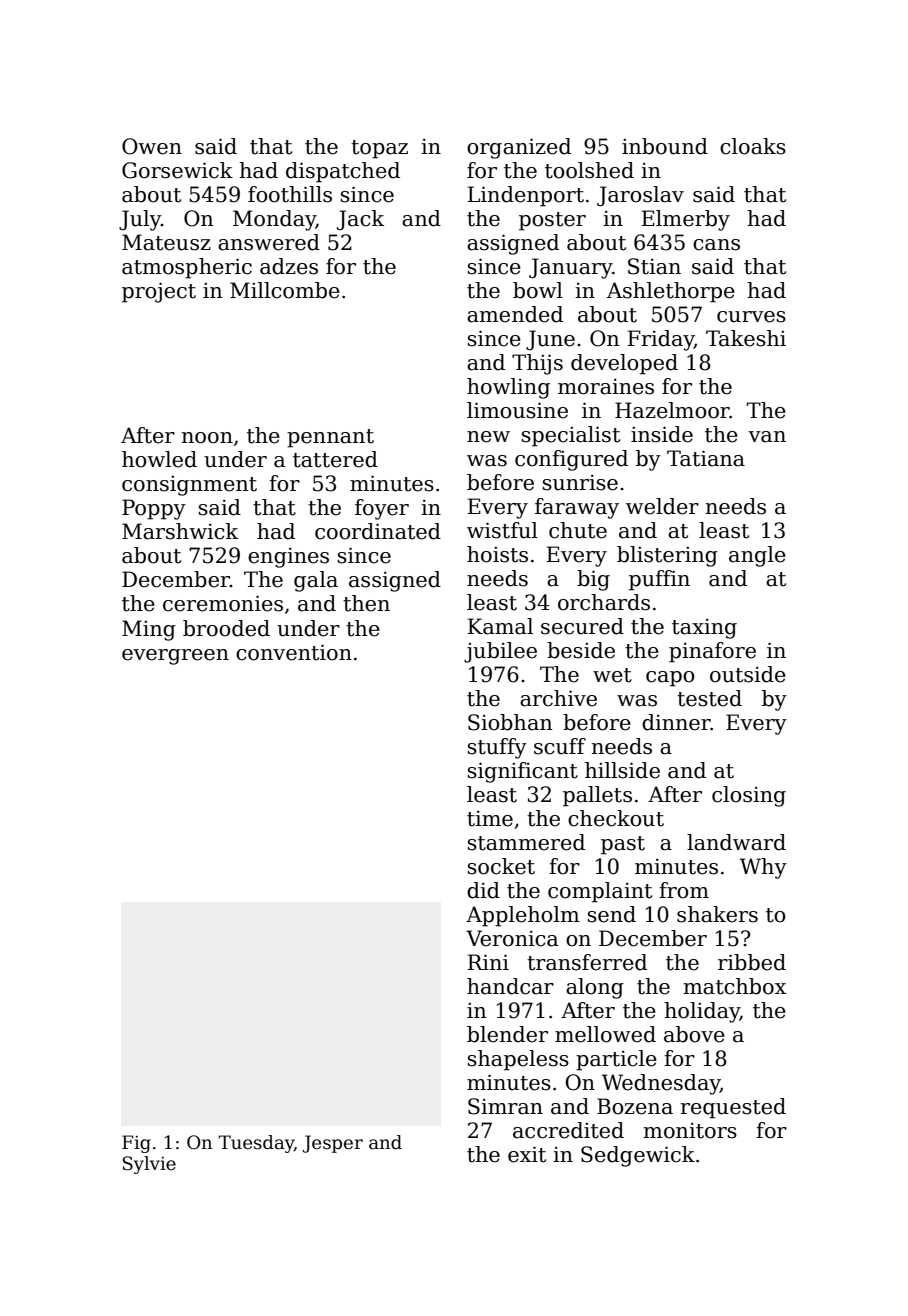  What do you see at coordinates (582, 626) in the screenshot?
I see `secured` at bounding box center [582, 626].
